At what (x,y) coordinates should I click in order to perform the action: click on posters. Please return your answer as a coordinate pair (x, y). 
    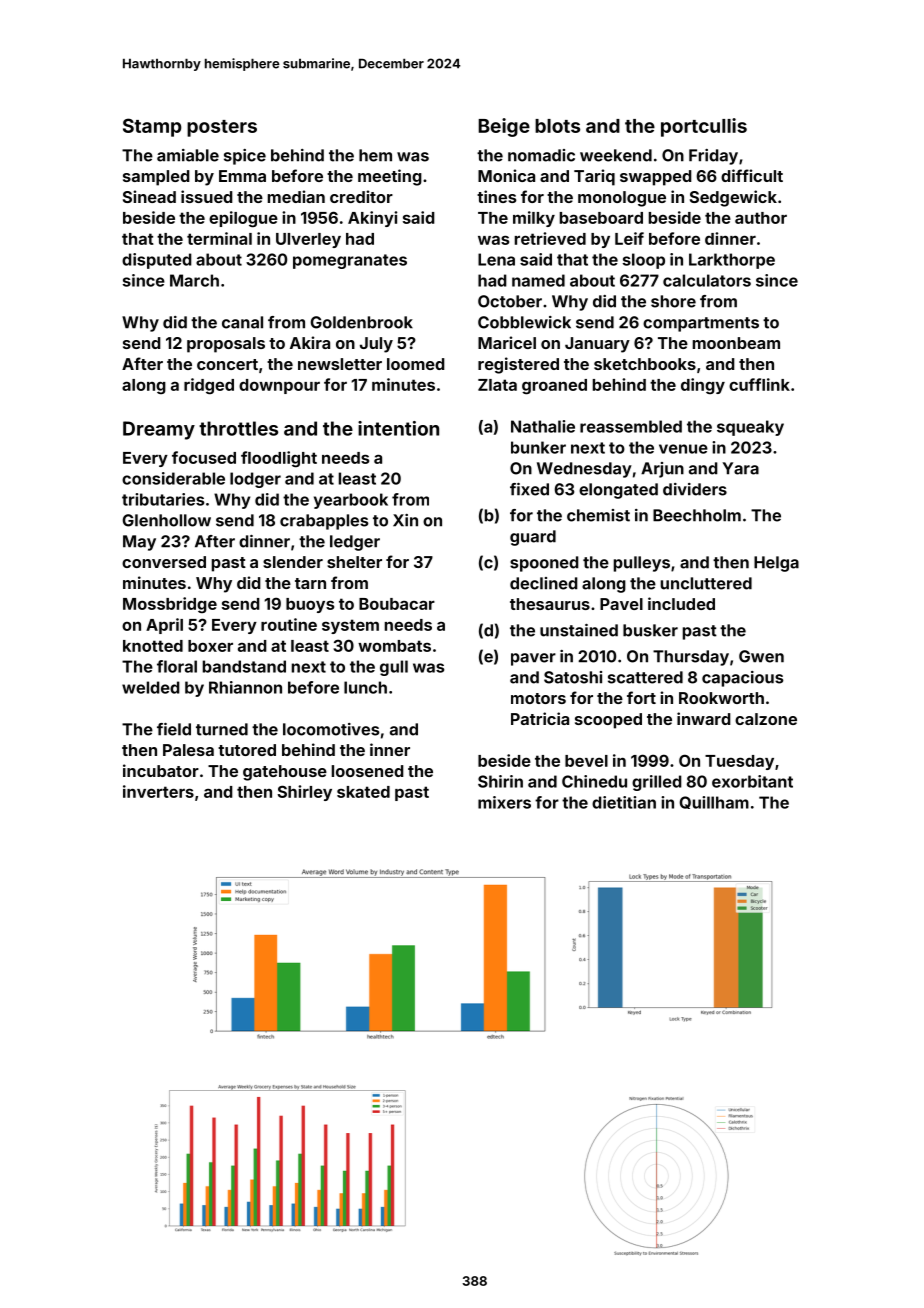
    Looking at the image, I should click on (222, 128).
